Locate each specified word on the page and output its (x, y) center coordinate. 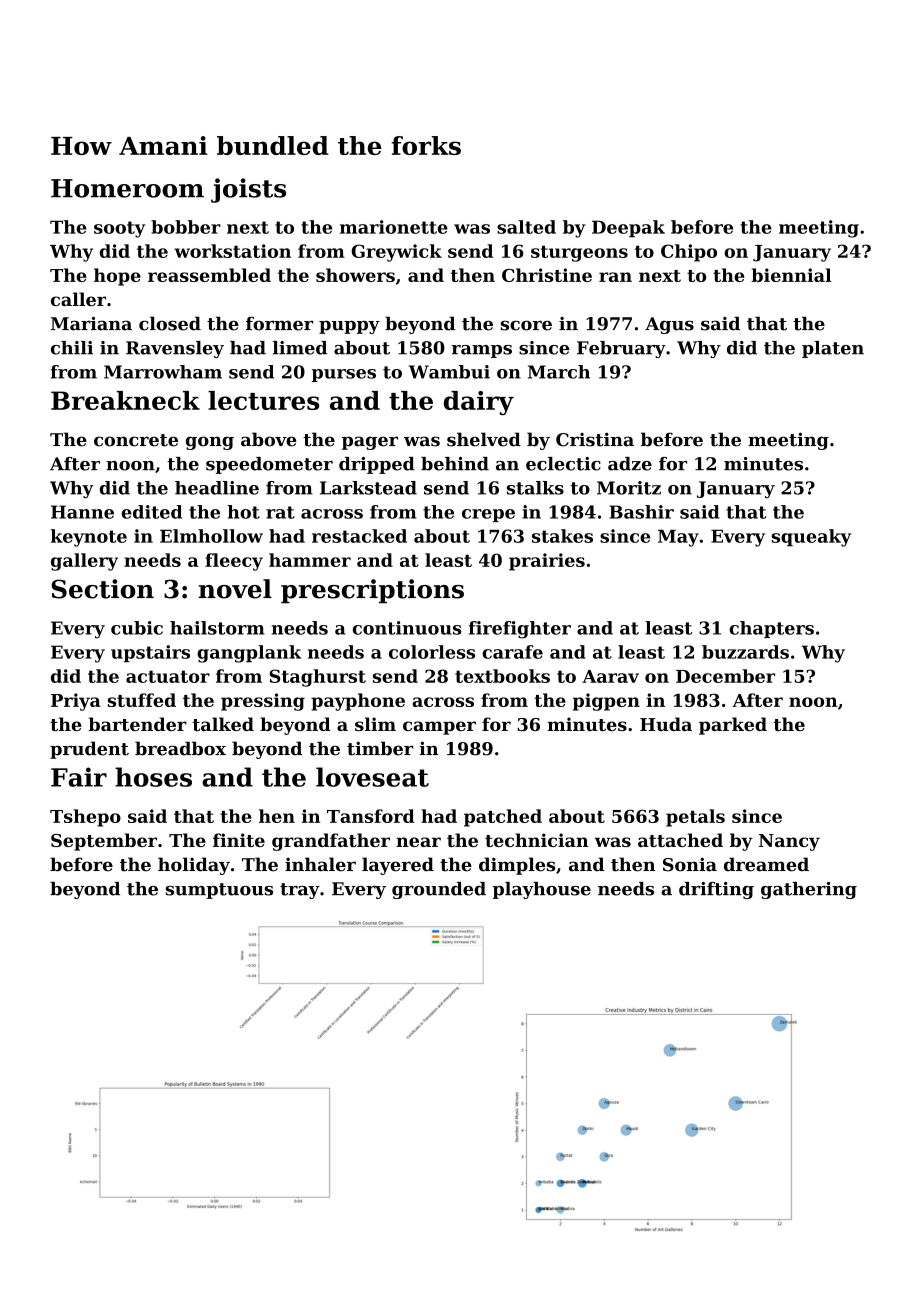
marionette (394, 227)
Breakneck (125, 400)
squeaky (811, 538)
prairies (547, 562)
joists (248, 190)
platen (833, 349)
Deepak (628, 229)
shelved (484, 439)
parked (733, 726)
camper (439, 728)
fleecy (234, 562)
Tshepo (85, 818)
